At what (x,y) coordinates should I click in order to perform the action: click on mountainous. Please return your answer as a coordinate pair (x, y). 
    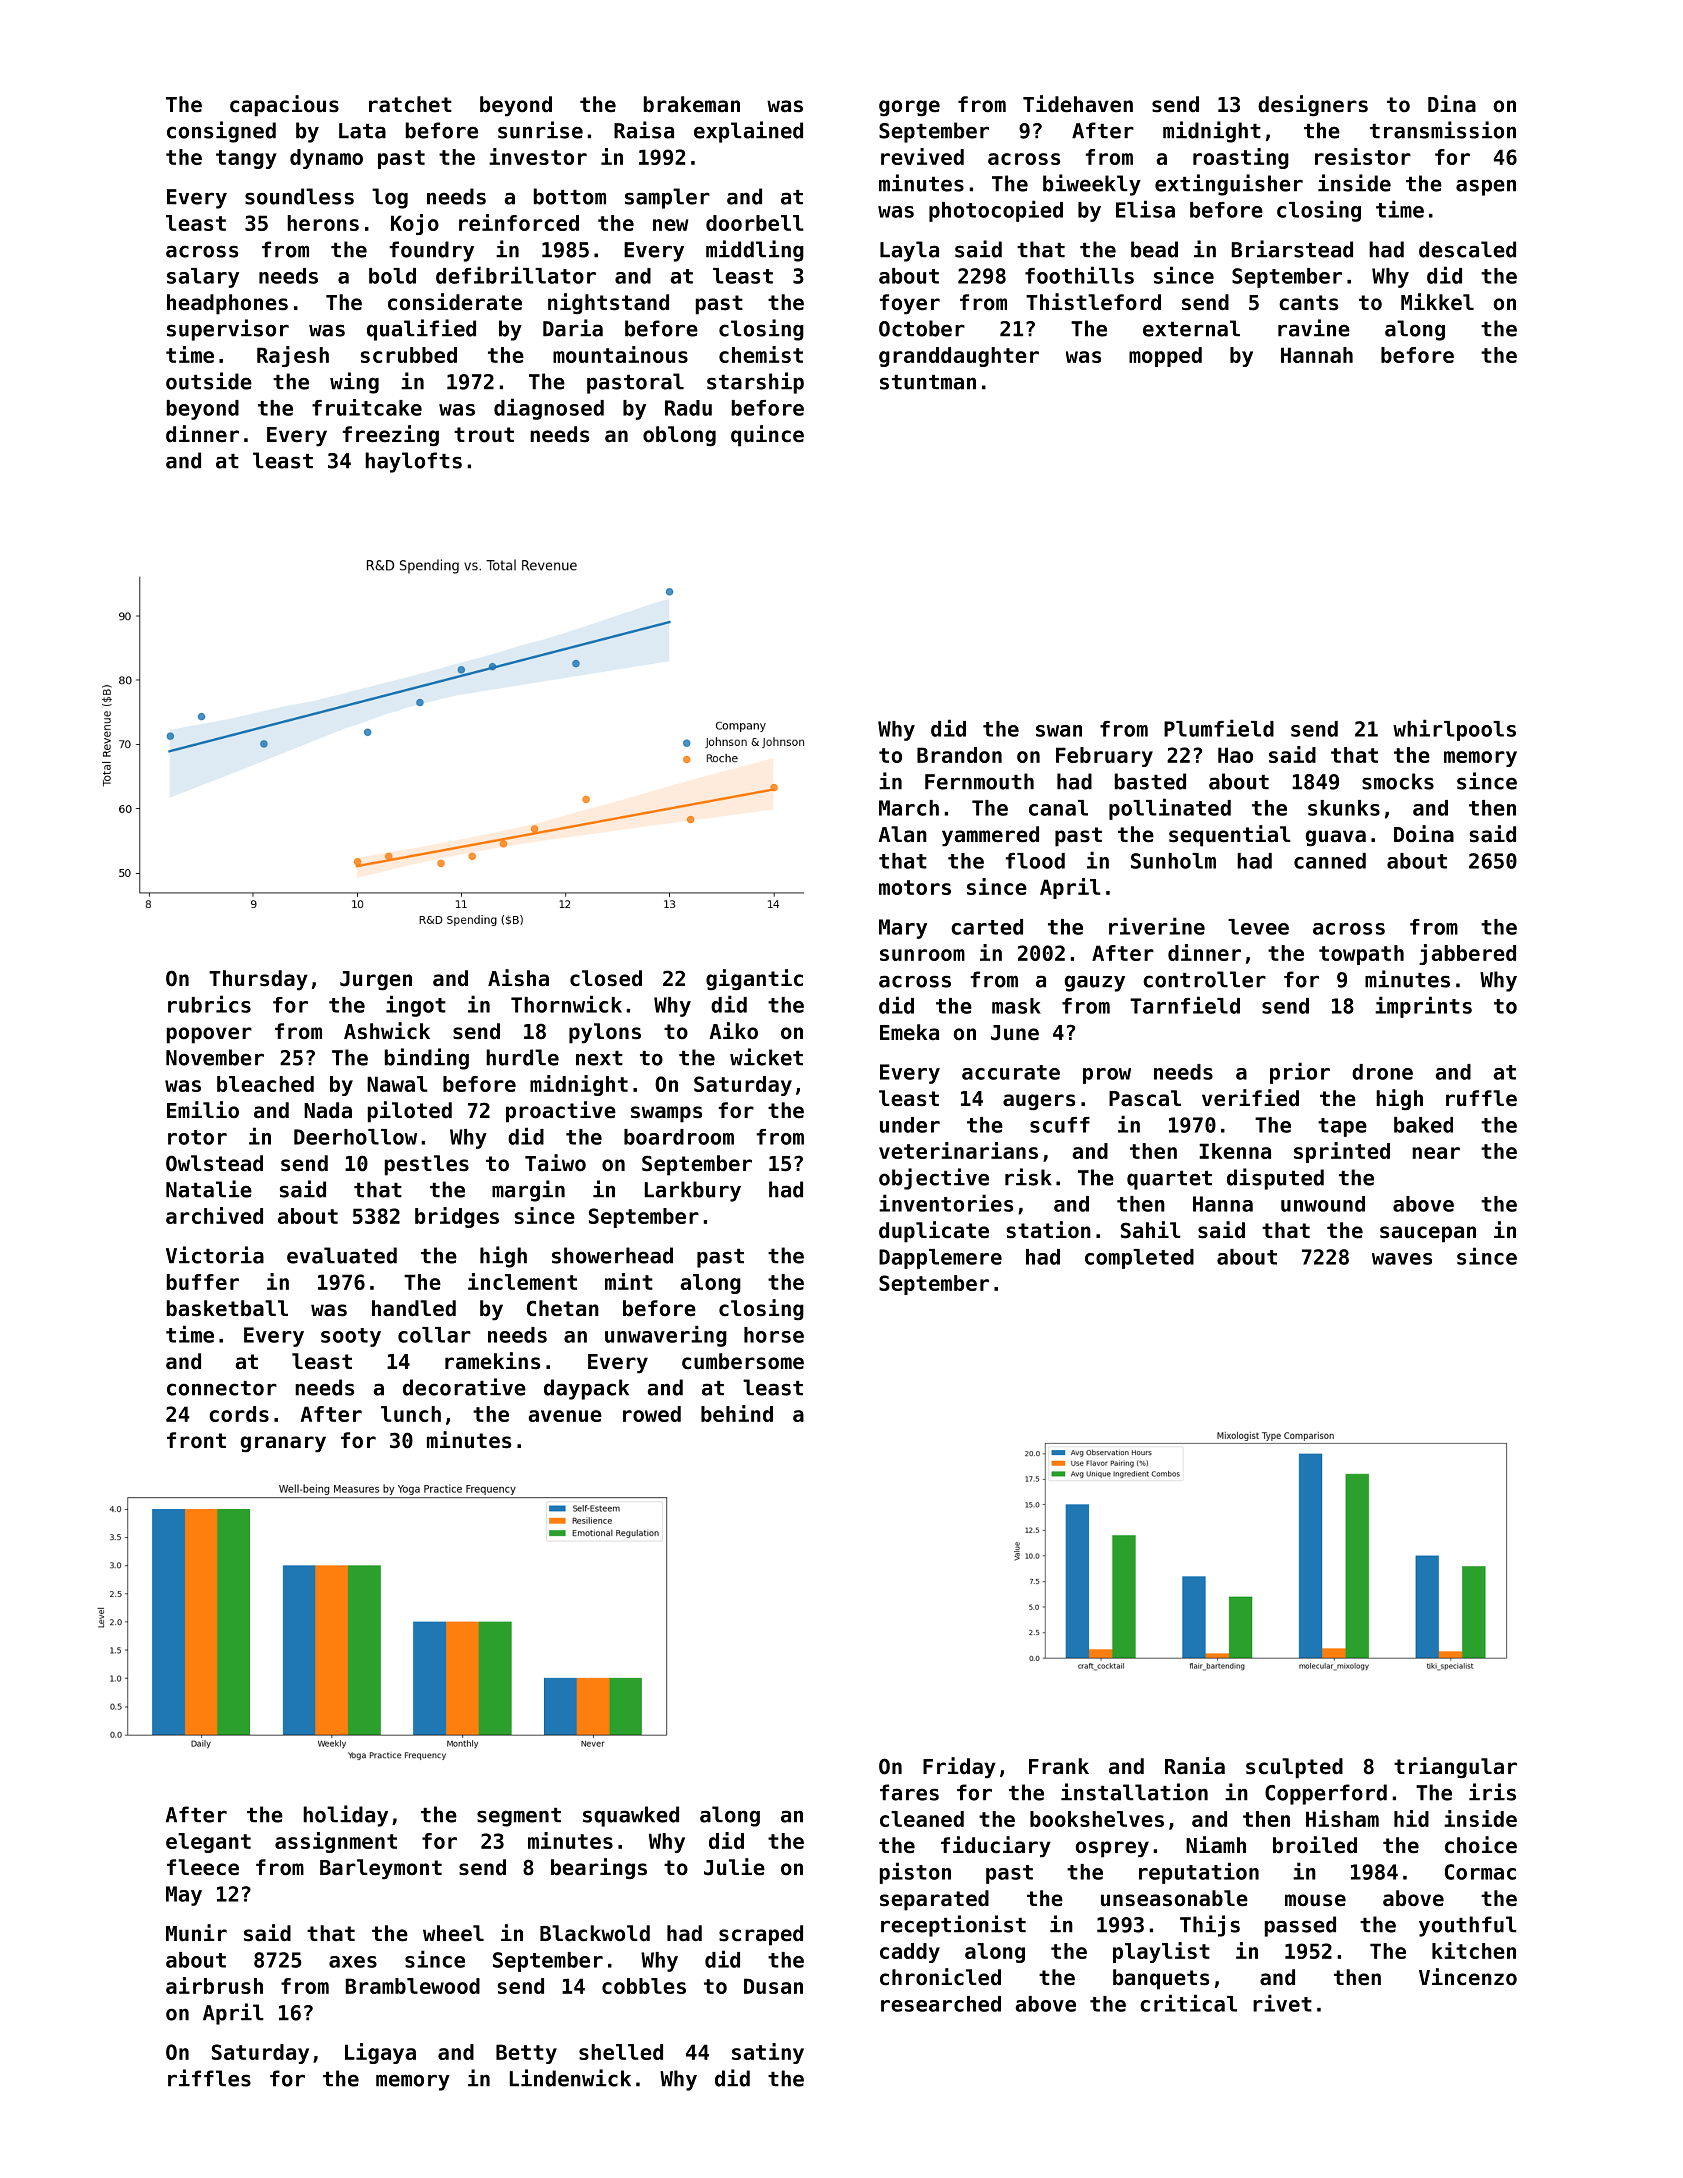
    Looking at the image, I should click on (620, 354).
